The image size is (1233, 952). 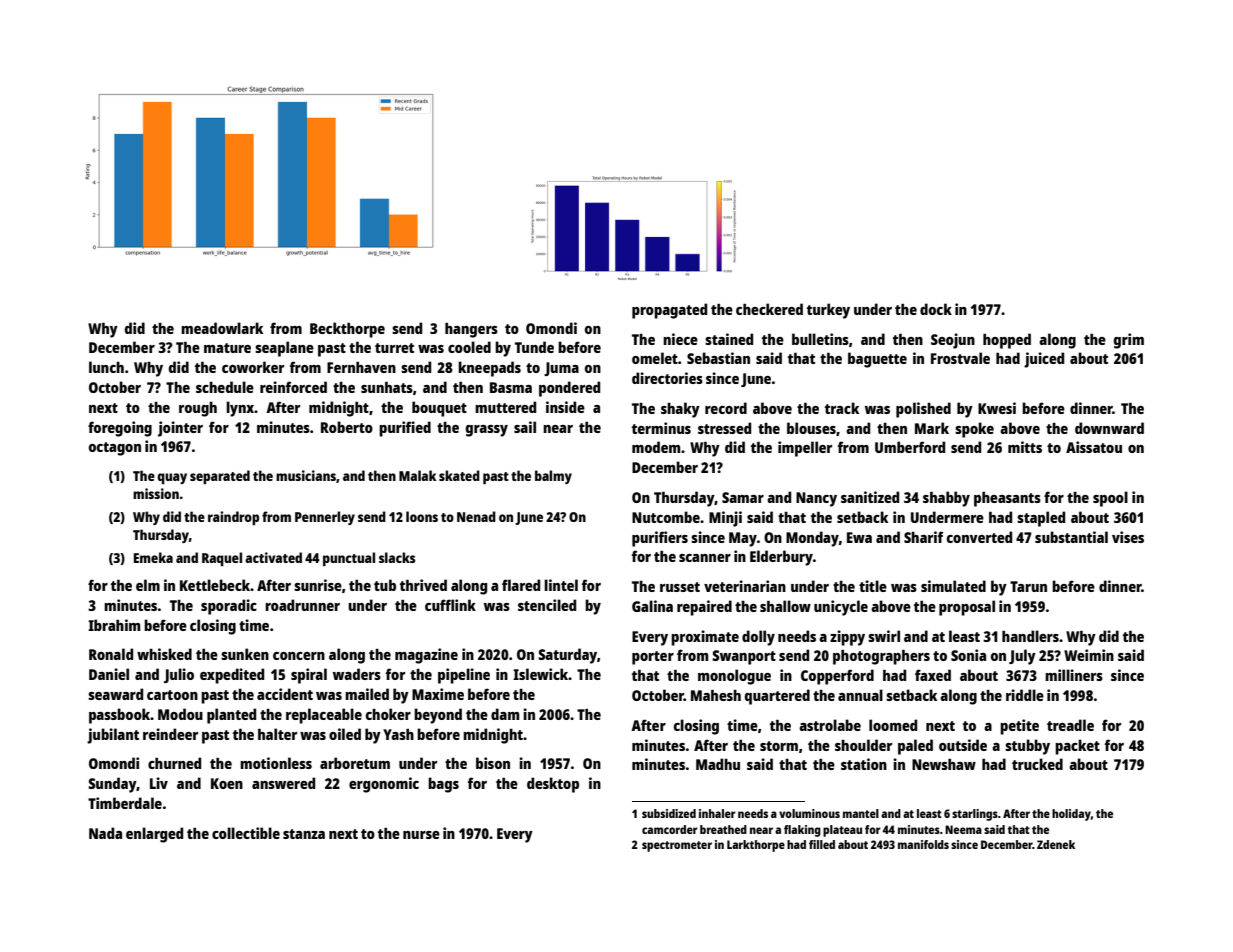 I want to click on slacks, so click(x=397, y=557).
